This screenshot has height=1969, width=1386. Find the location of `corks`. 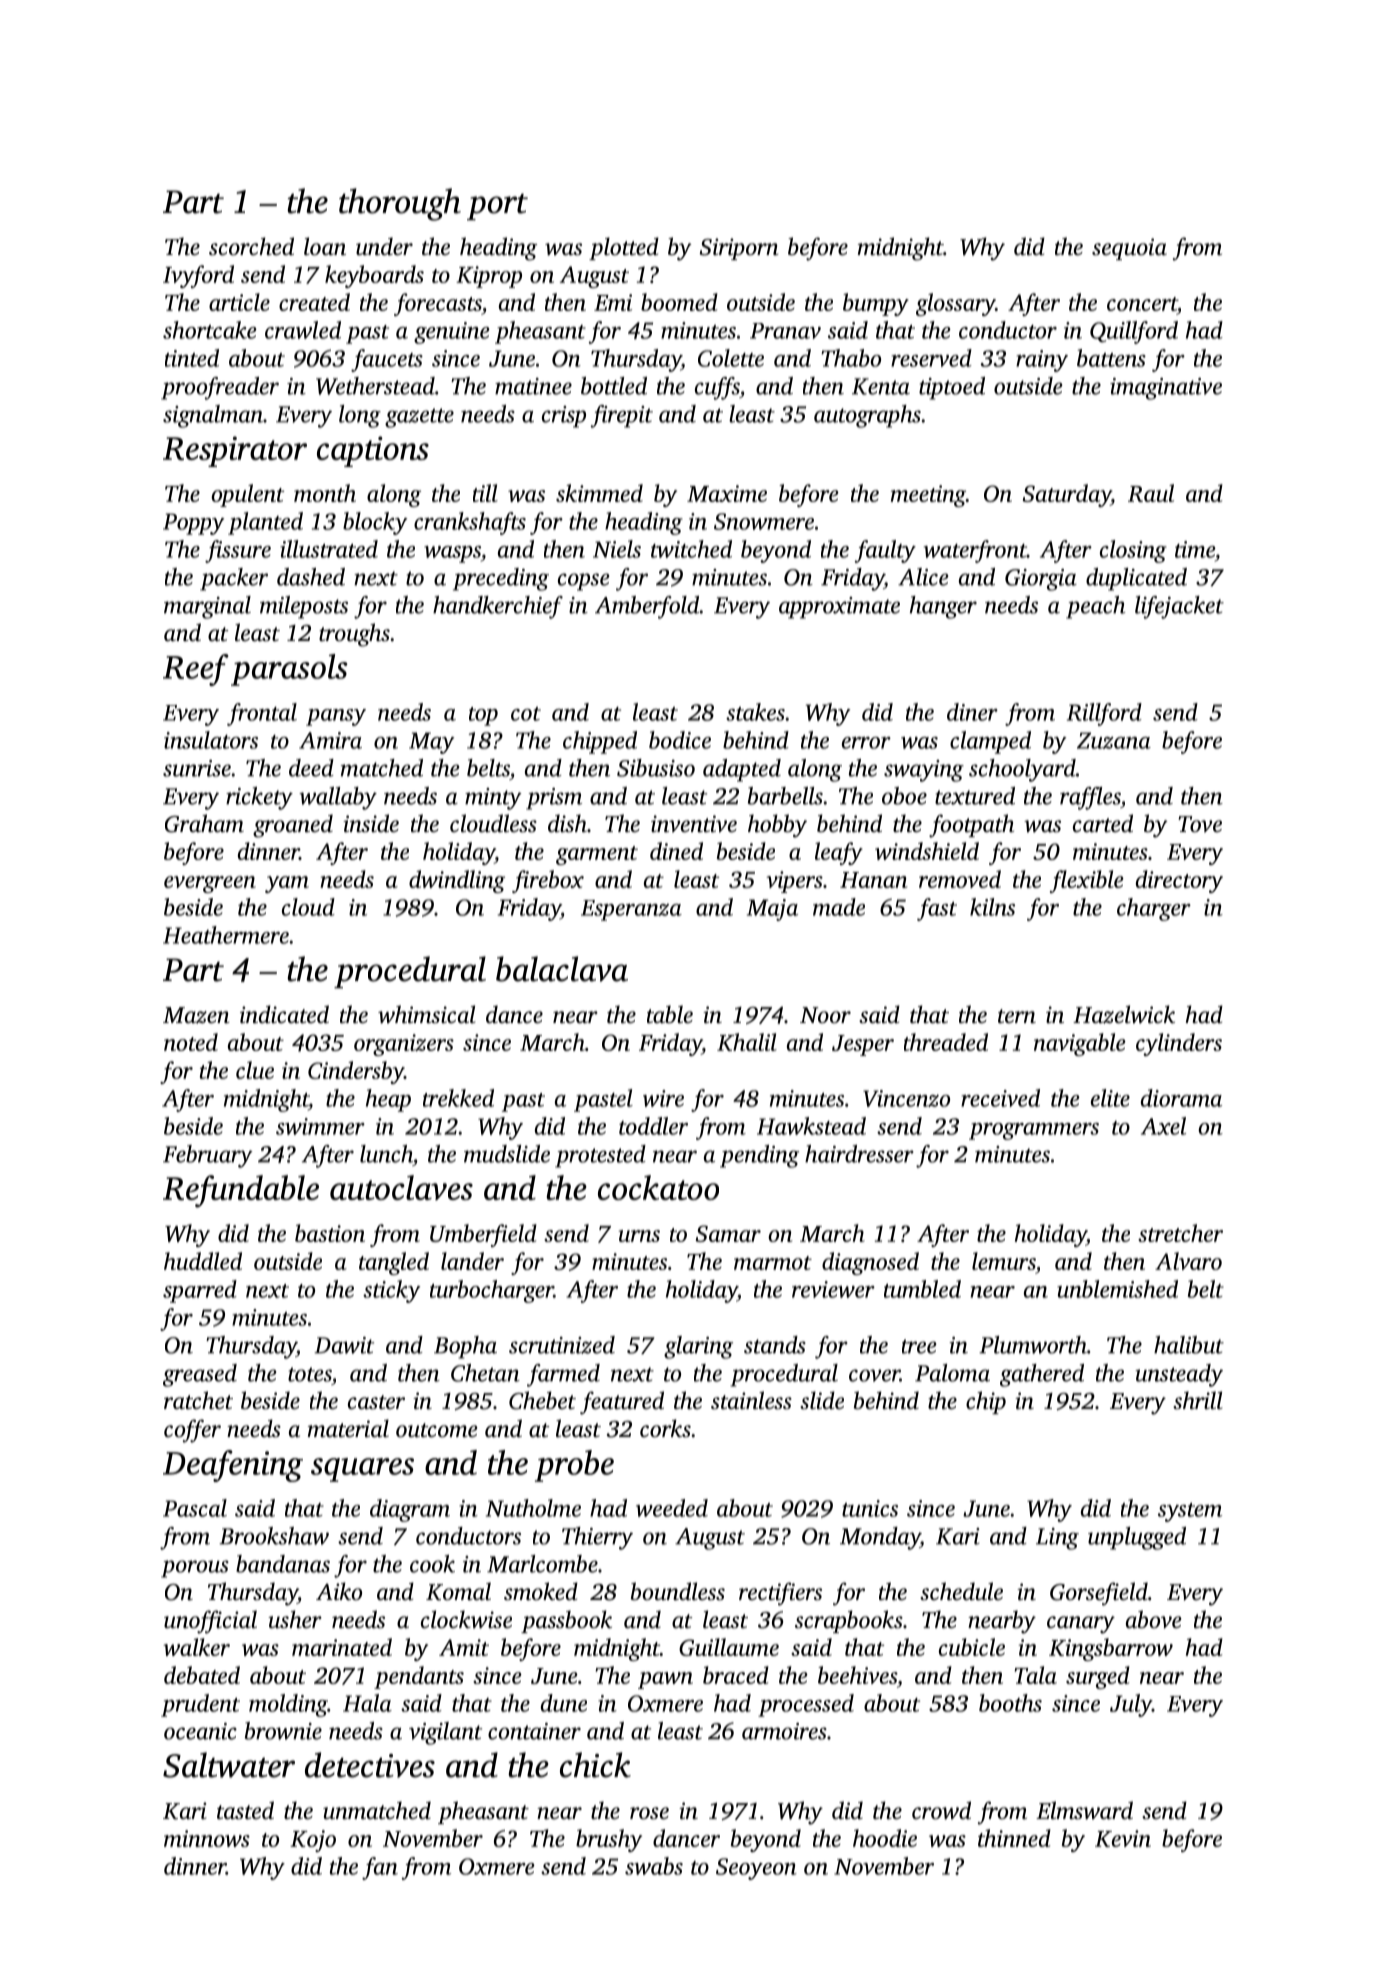

corks is located at coordinates (665, 1428).
